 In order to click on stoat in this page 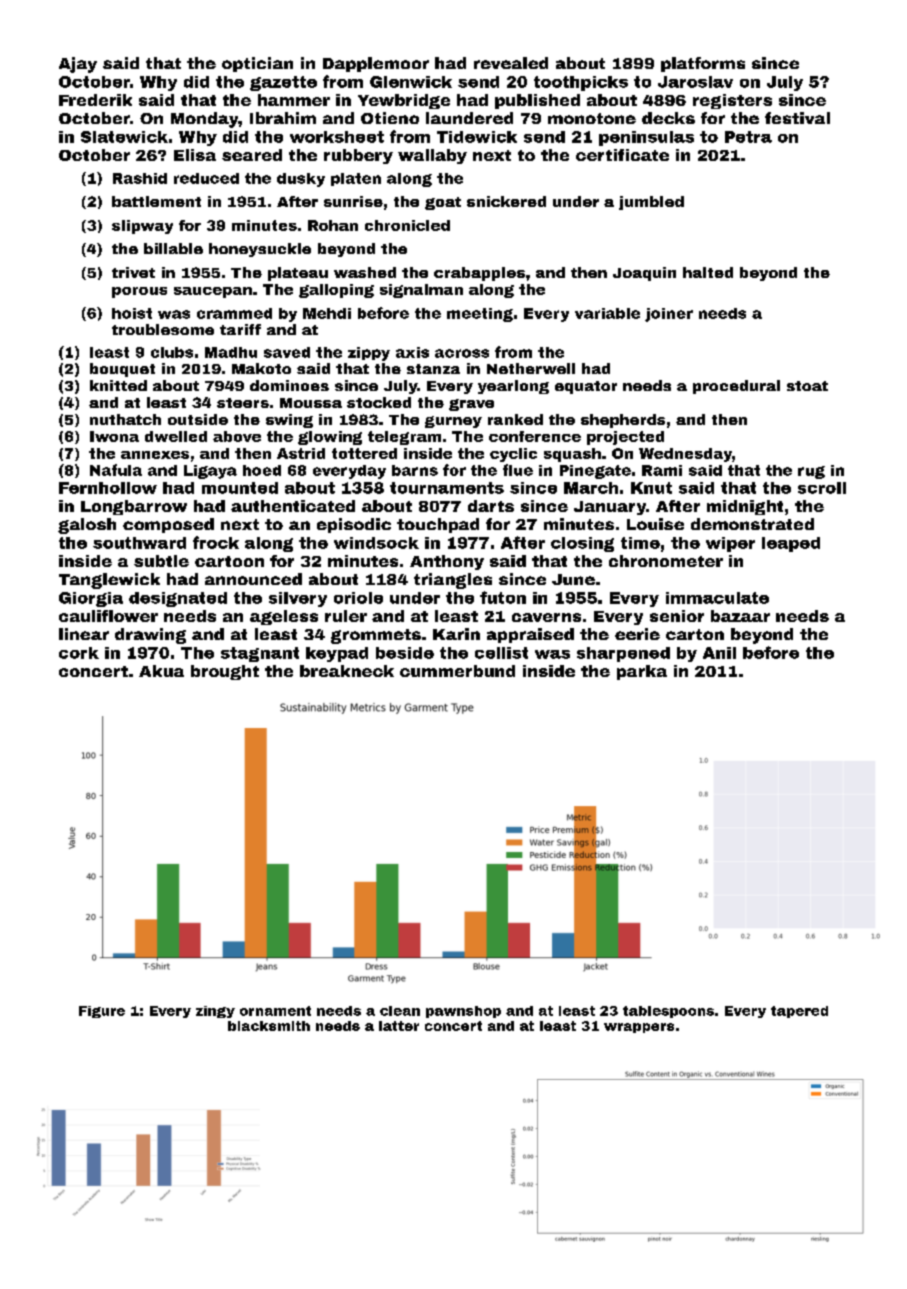, I will do `click(807, 386)`.
